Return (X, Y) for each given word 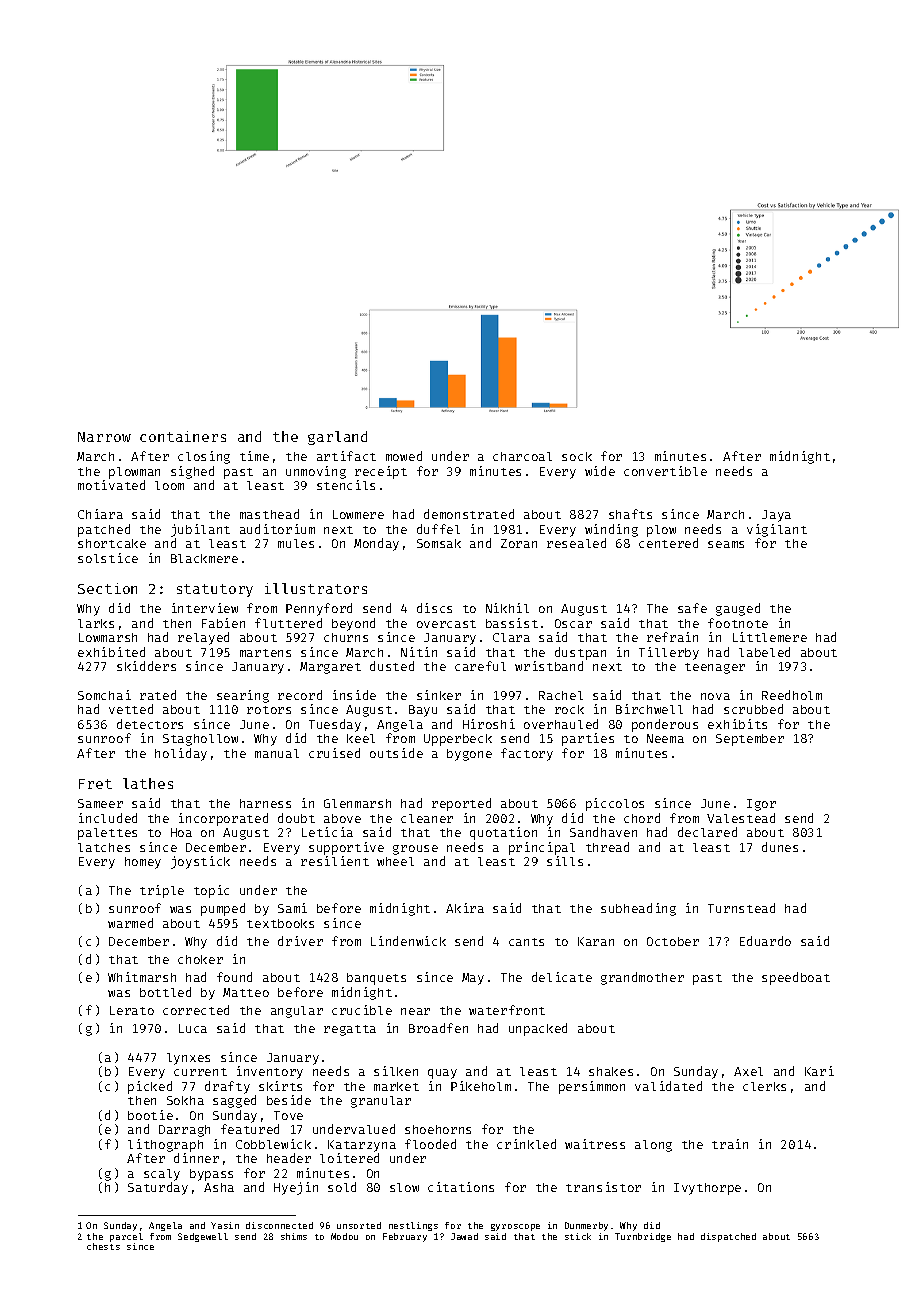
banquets (376, 979)
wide (600, 471)
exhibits (737, 724)
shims (294, 1236)
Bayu (423, 711)
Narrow (104, 437)
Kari (819, 1071)
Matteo (246, 992)
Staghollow (200, 740)
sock (577, 456)
